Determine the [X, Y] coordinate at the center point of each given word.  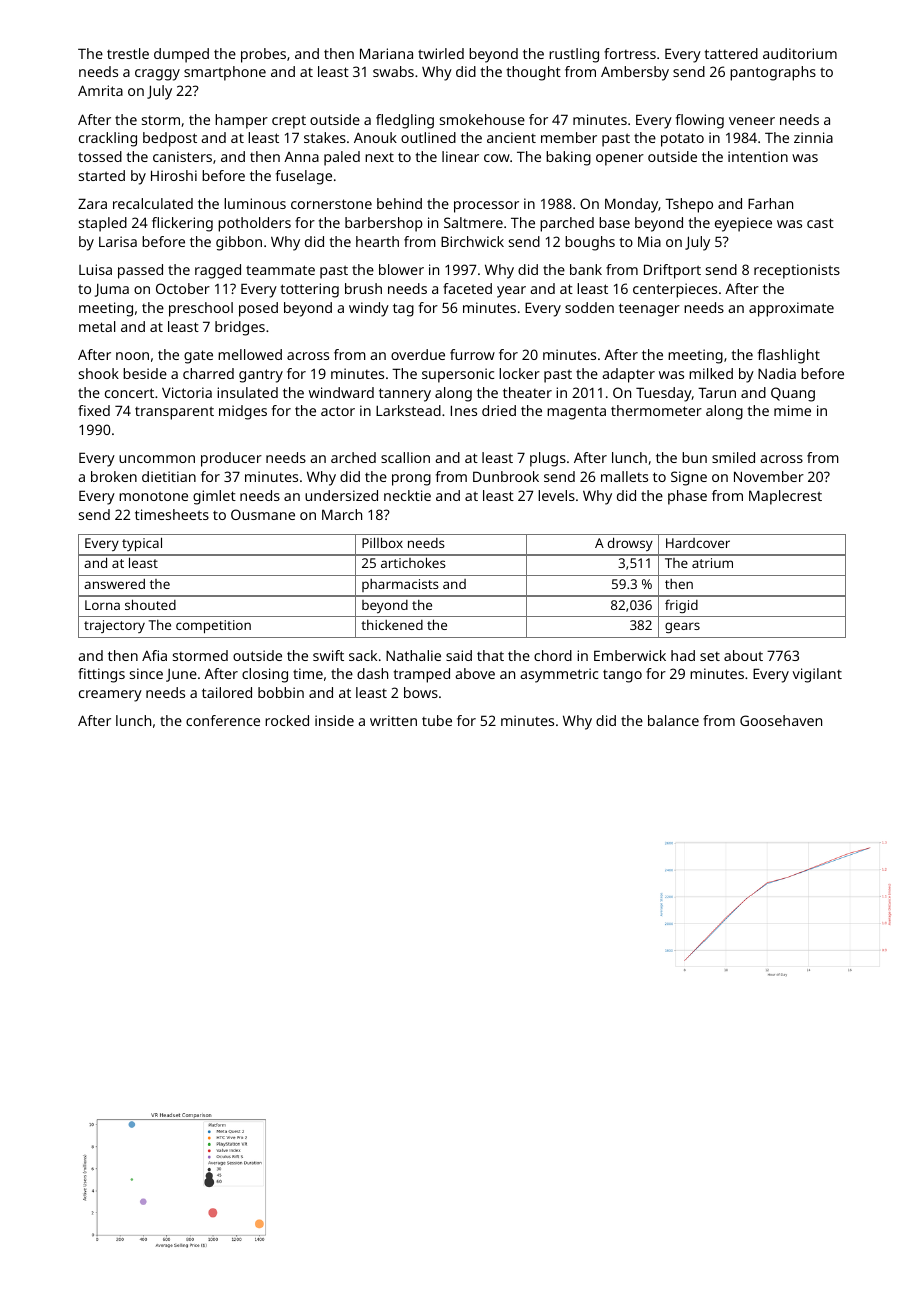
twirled [441, 53]
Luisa [95, 269]
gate [198, 357]
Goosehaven [781, 720]
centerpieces [675, 290]
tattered [731, 53]
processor [486, 207]
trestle [128, 53]
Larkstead [408, 410]
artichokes [413, 562]
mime [792, 410]
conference [223, 720]
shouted [150, 604]
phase [687, 497]
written [393, 720]
